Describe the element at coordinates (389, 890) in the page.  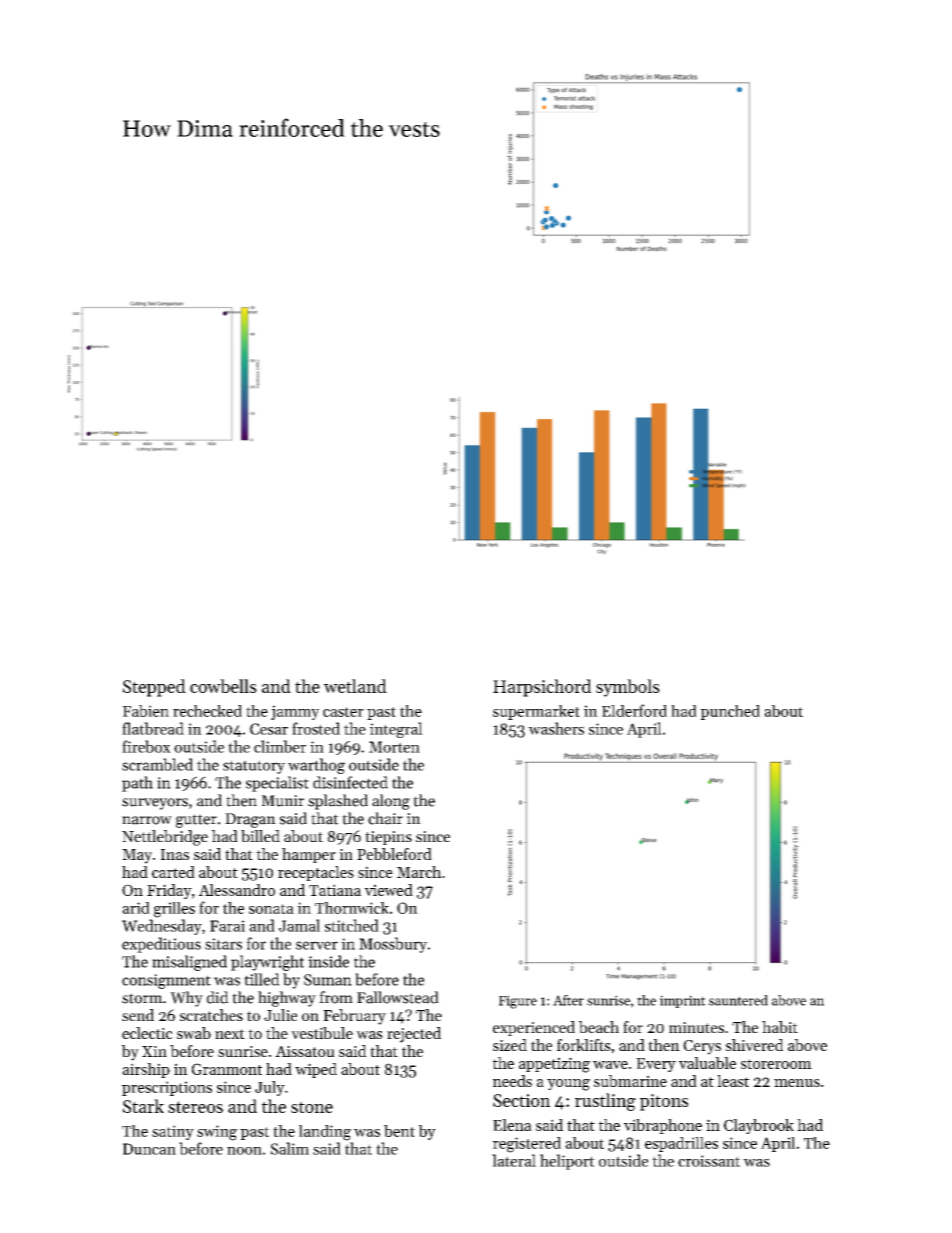
I see `viewed` at that location.
